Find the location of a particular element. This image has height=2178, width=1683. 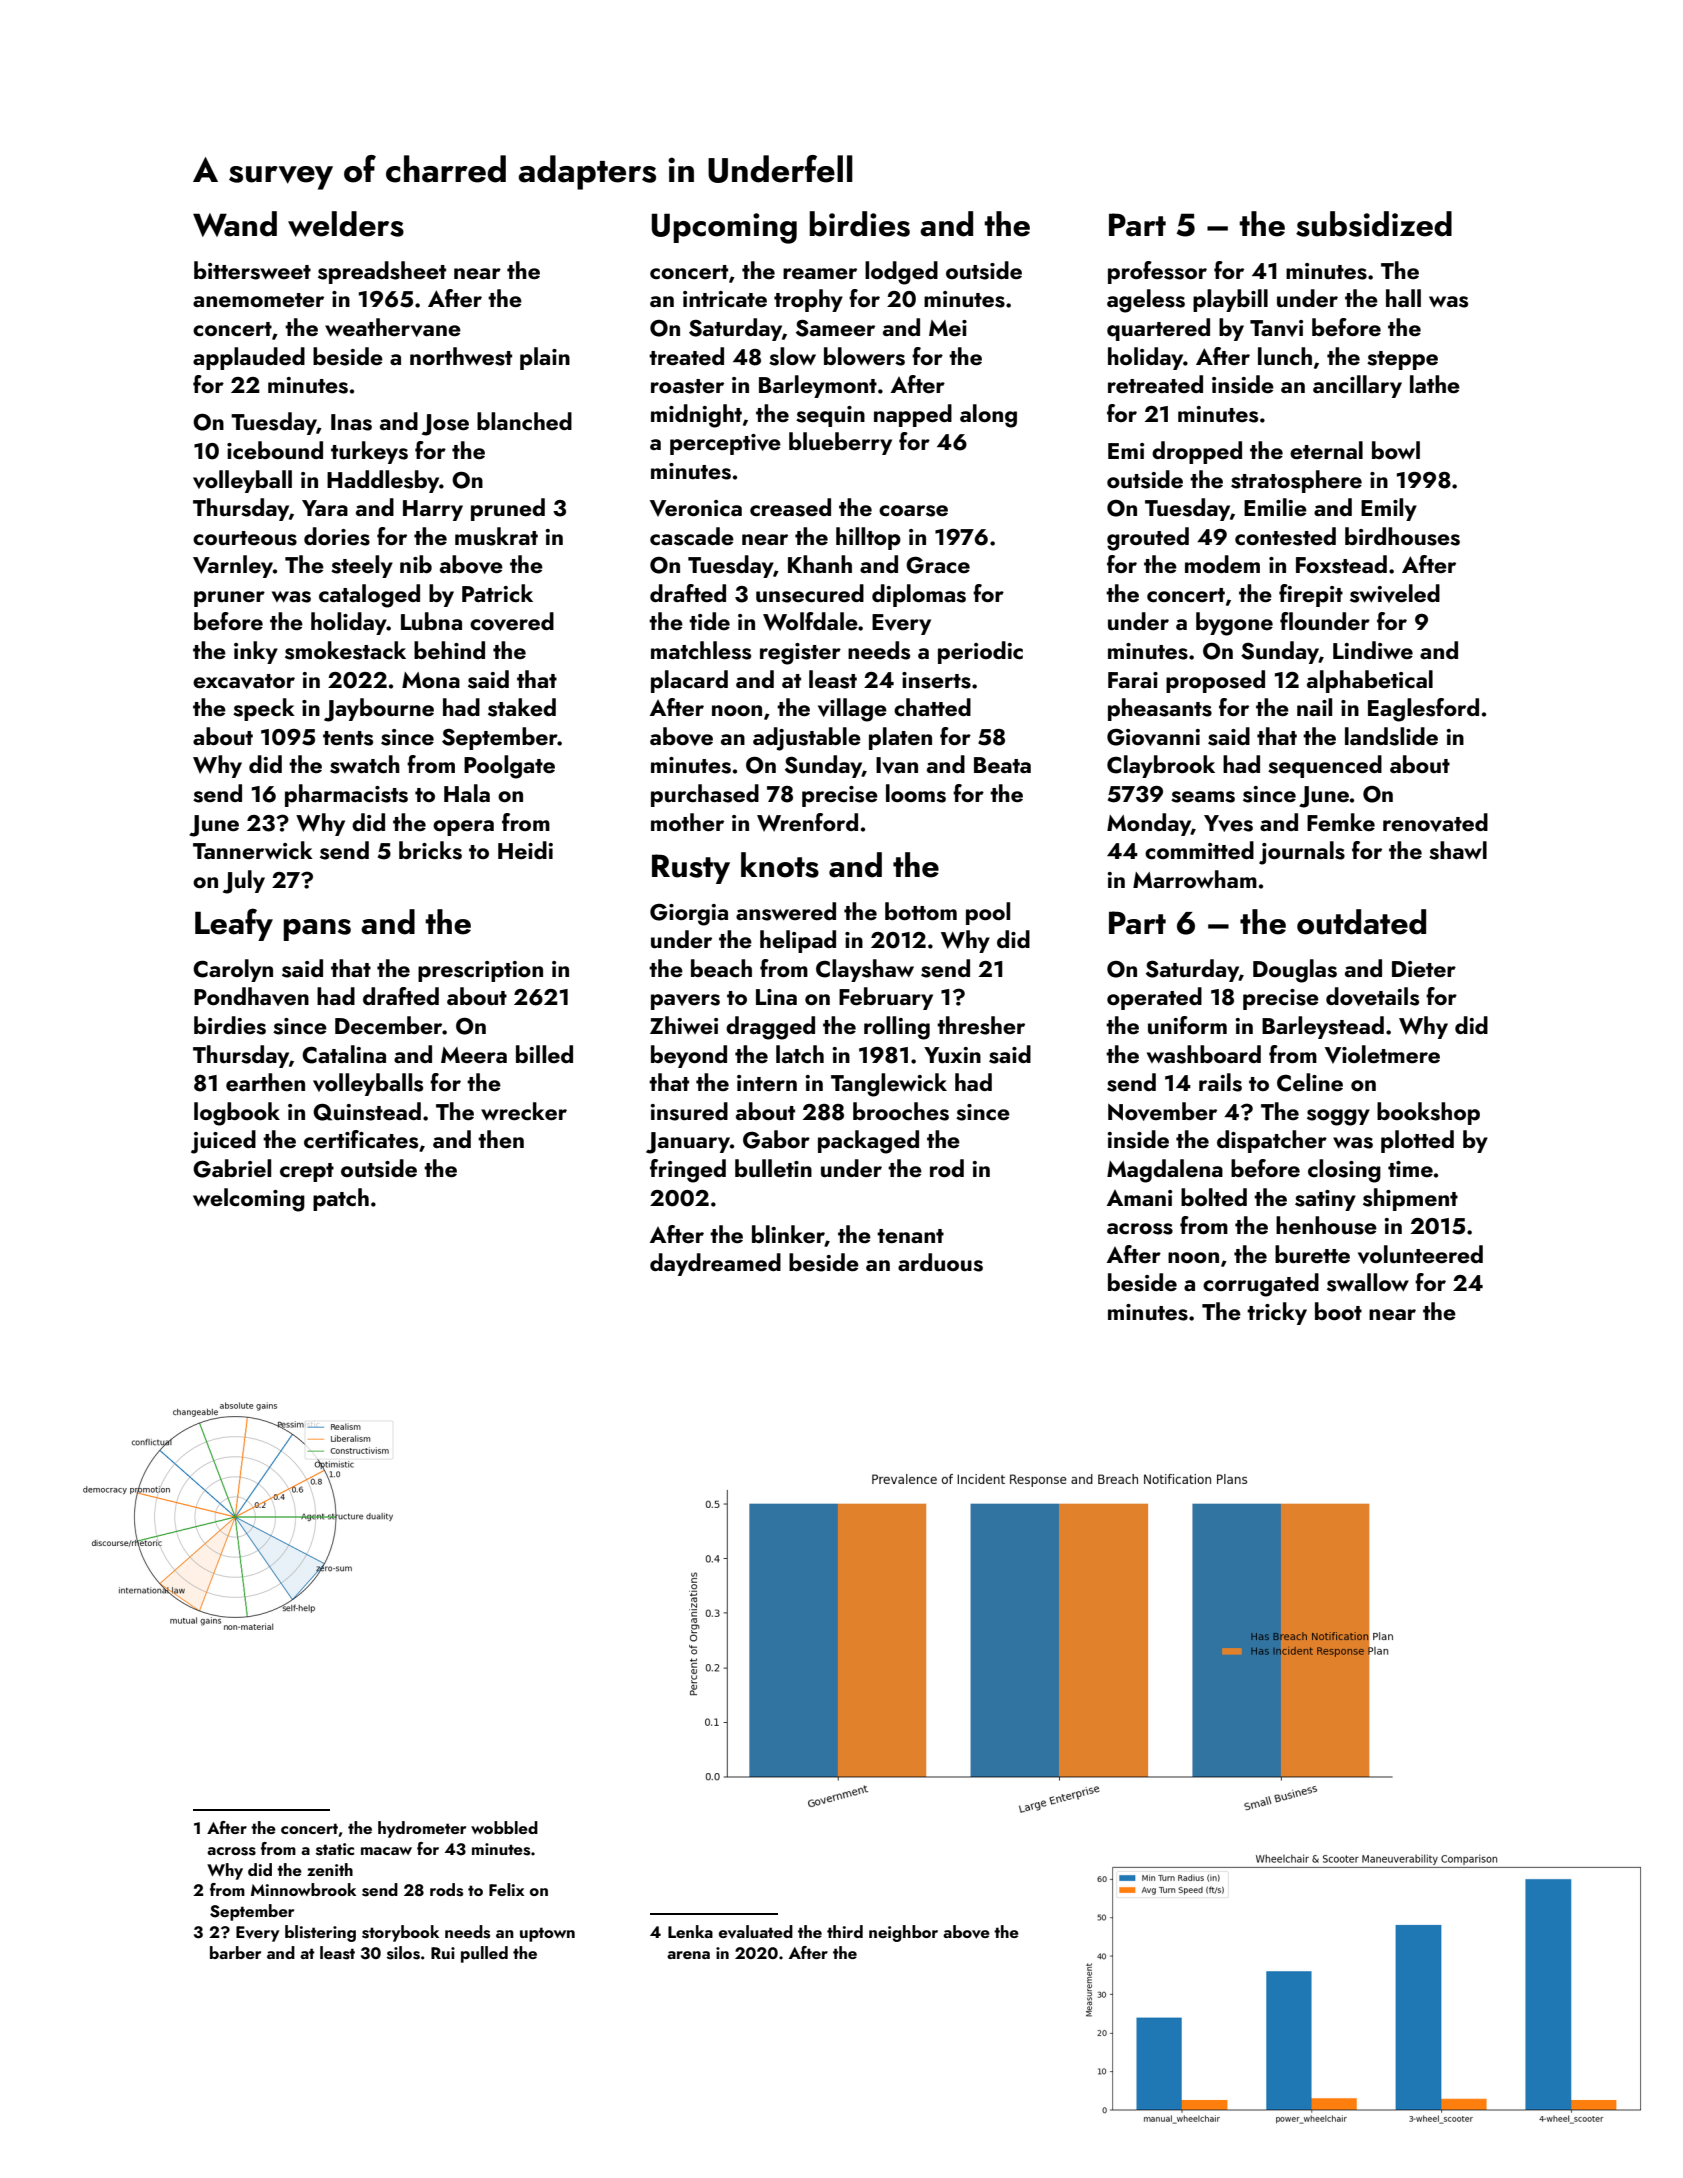

subsidized is located at coordinates (1374, 224).
